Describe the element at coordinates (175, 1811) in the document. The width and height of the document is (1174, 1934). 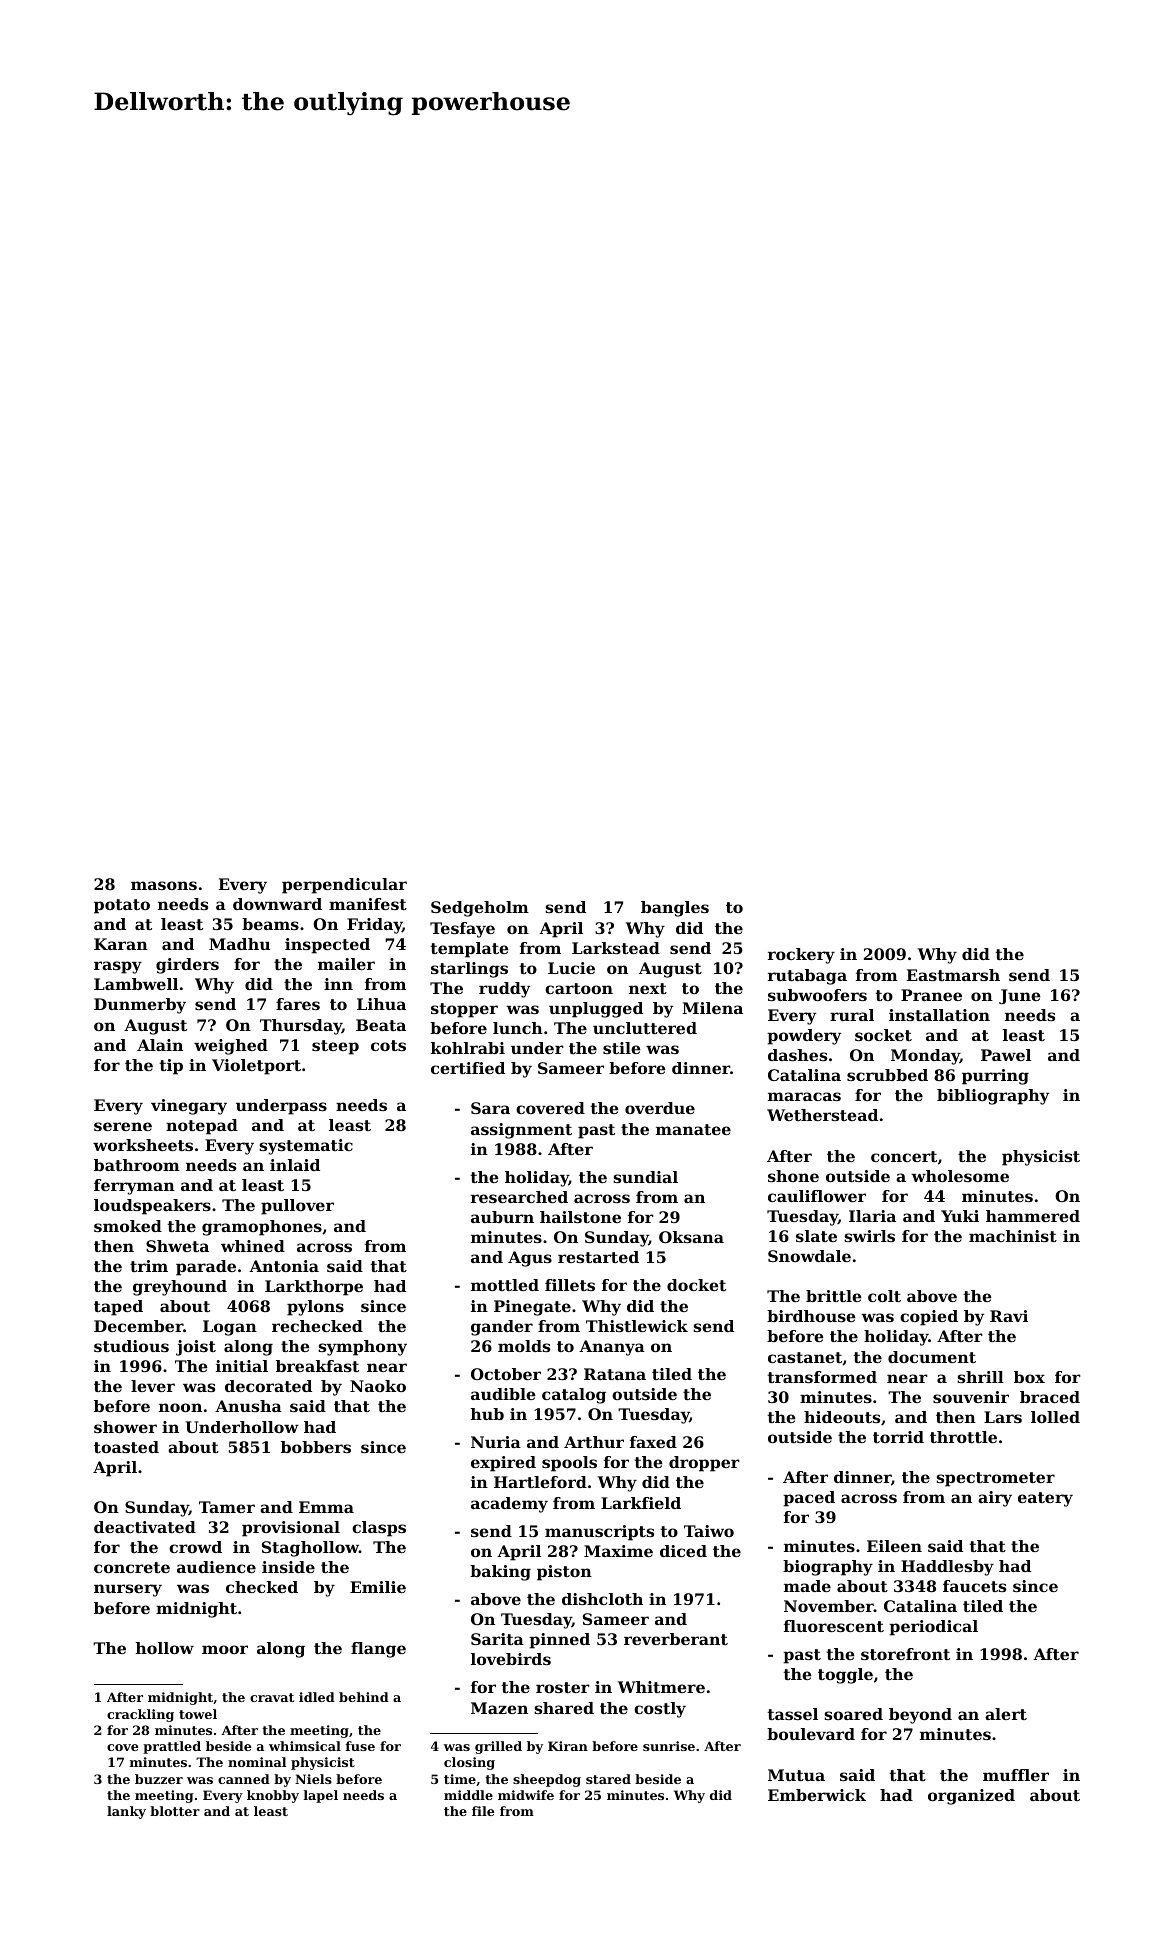
I see `blotter` at that location.
